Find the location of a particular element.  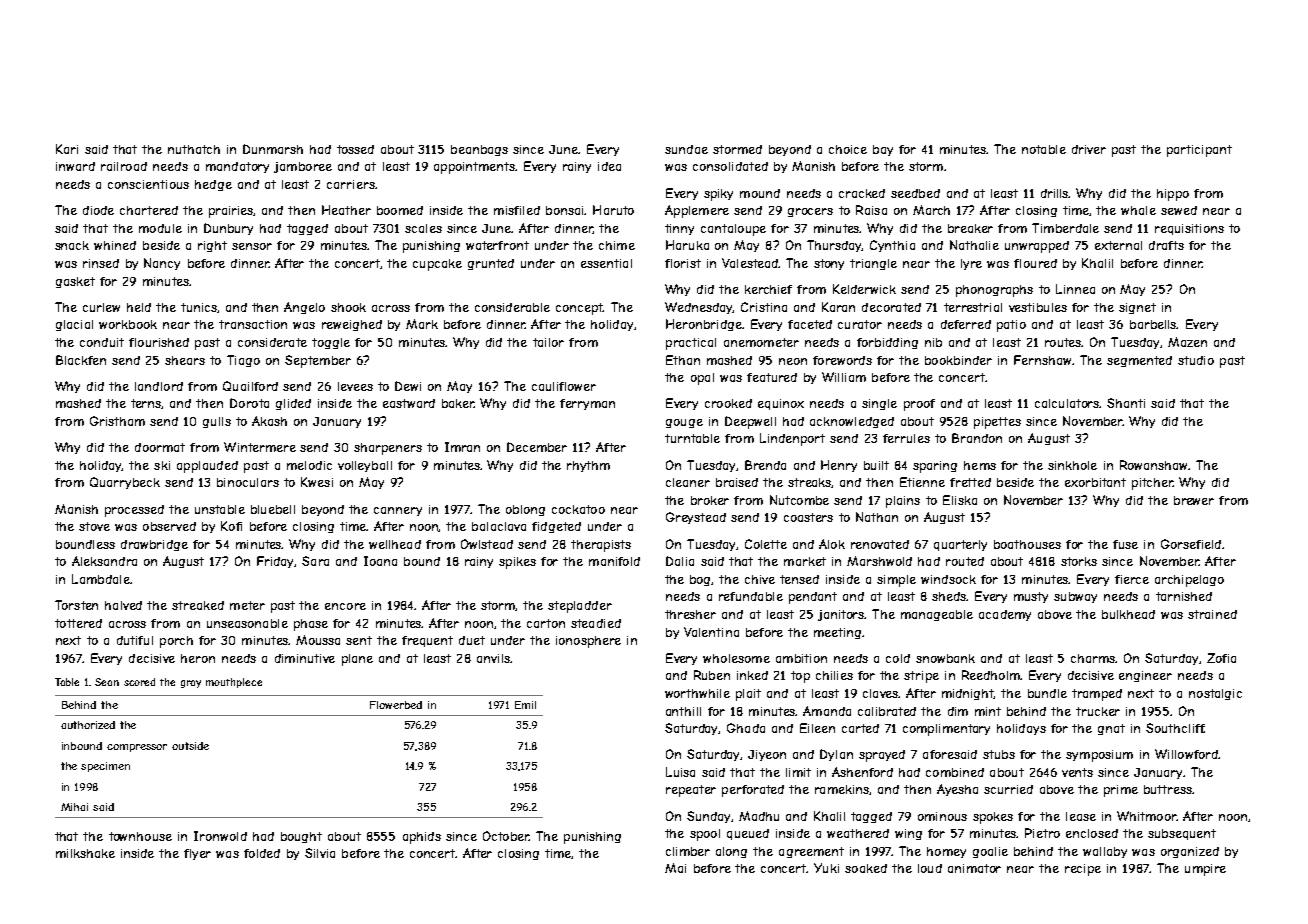

archipelago is located at coordinates (1189, 581).
